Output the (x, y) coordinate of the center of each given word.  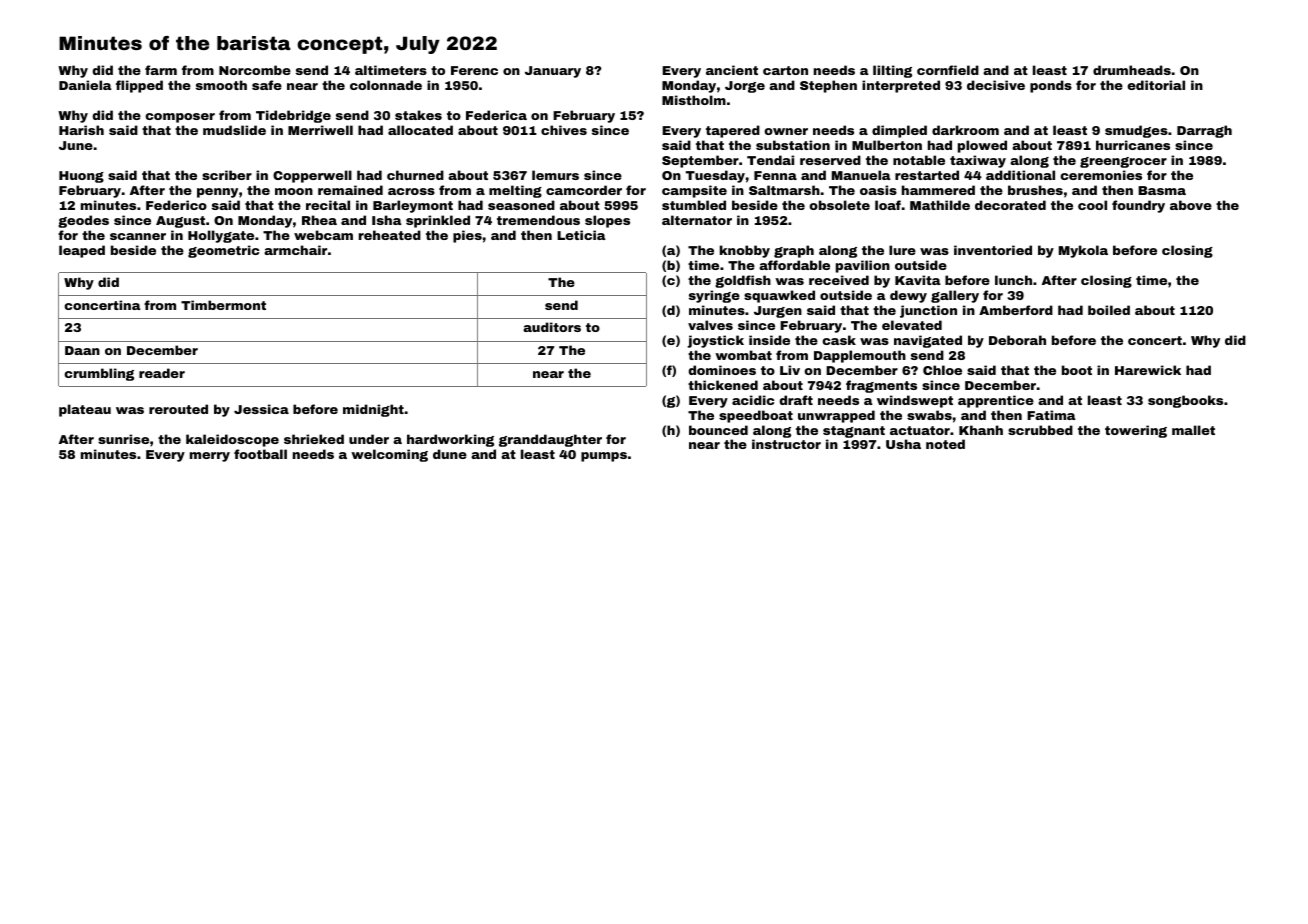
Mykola (1083, 251)
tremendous (538, 220)
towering (1136, 431)
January (553, 72)
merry (210, 457)
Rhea (319, 220)
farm (161, 70)
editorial (1156, 85)
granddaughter (550, 440)
